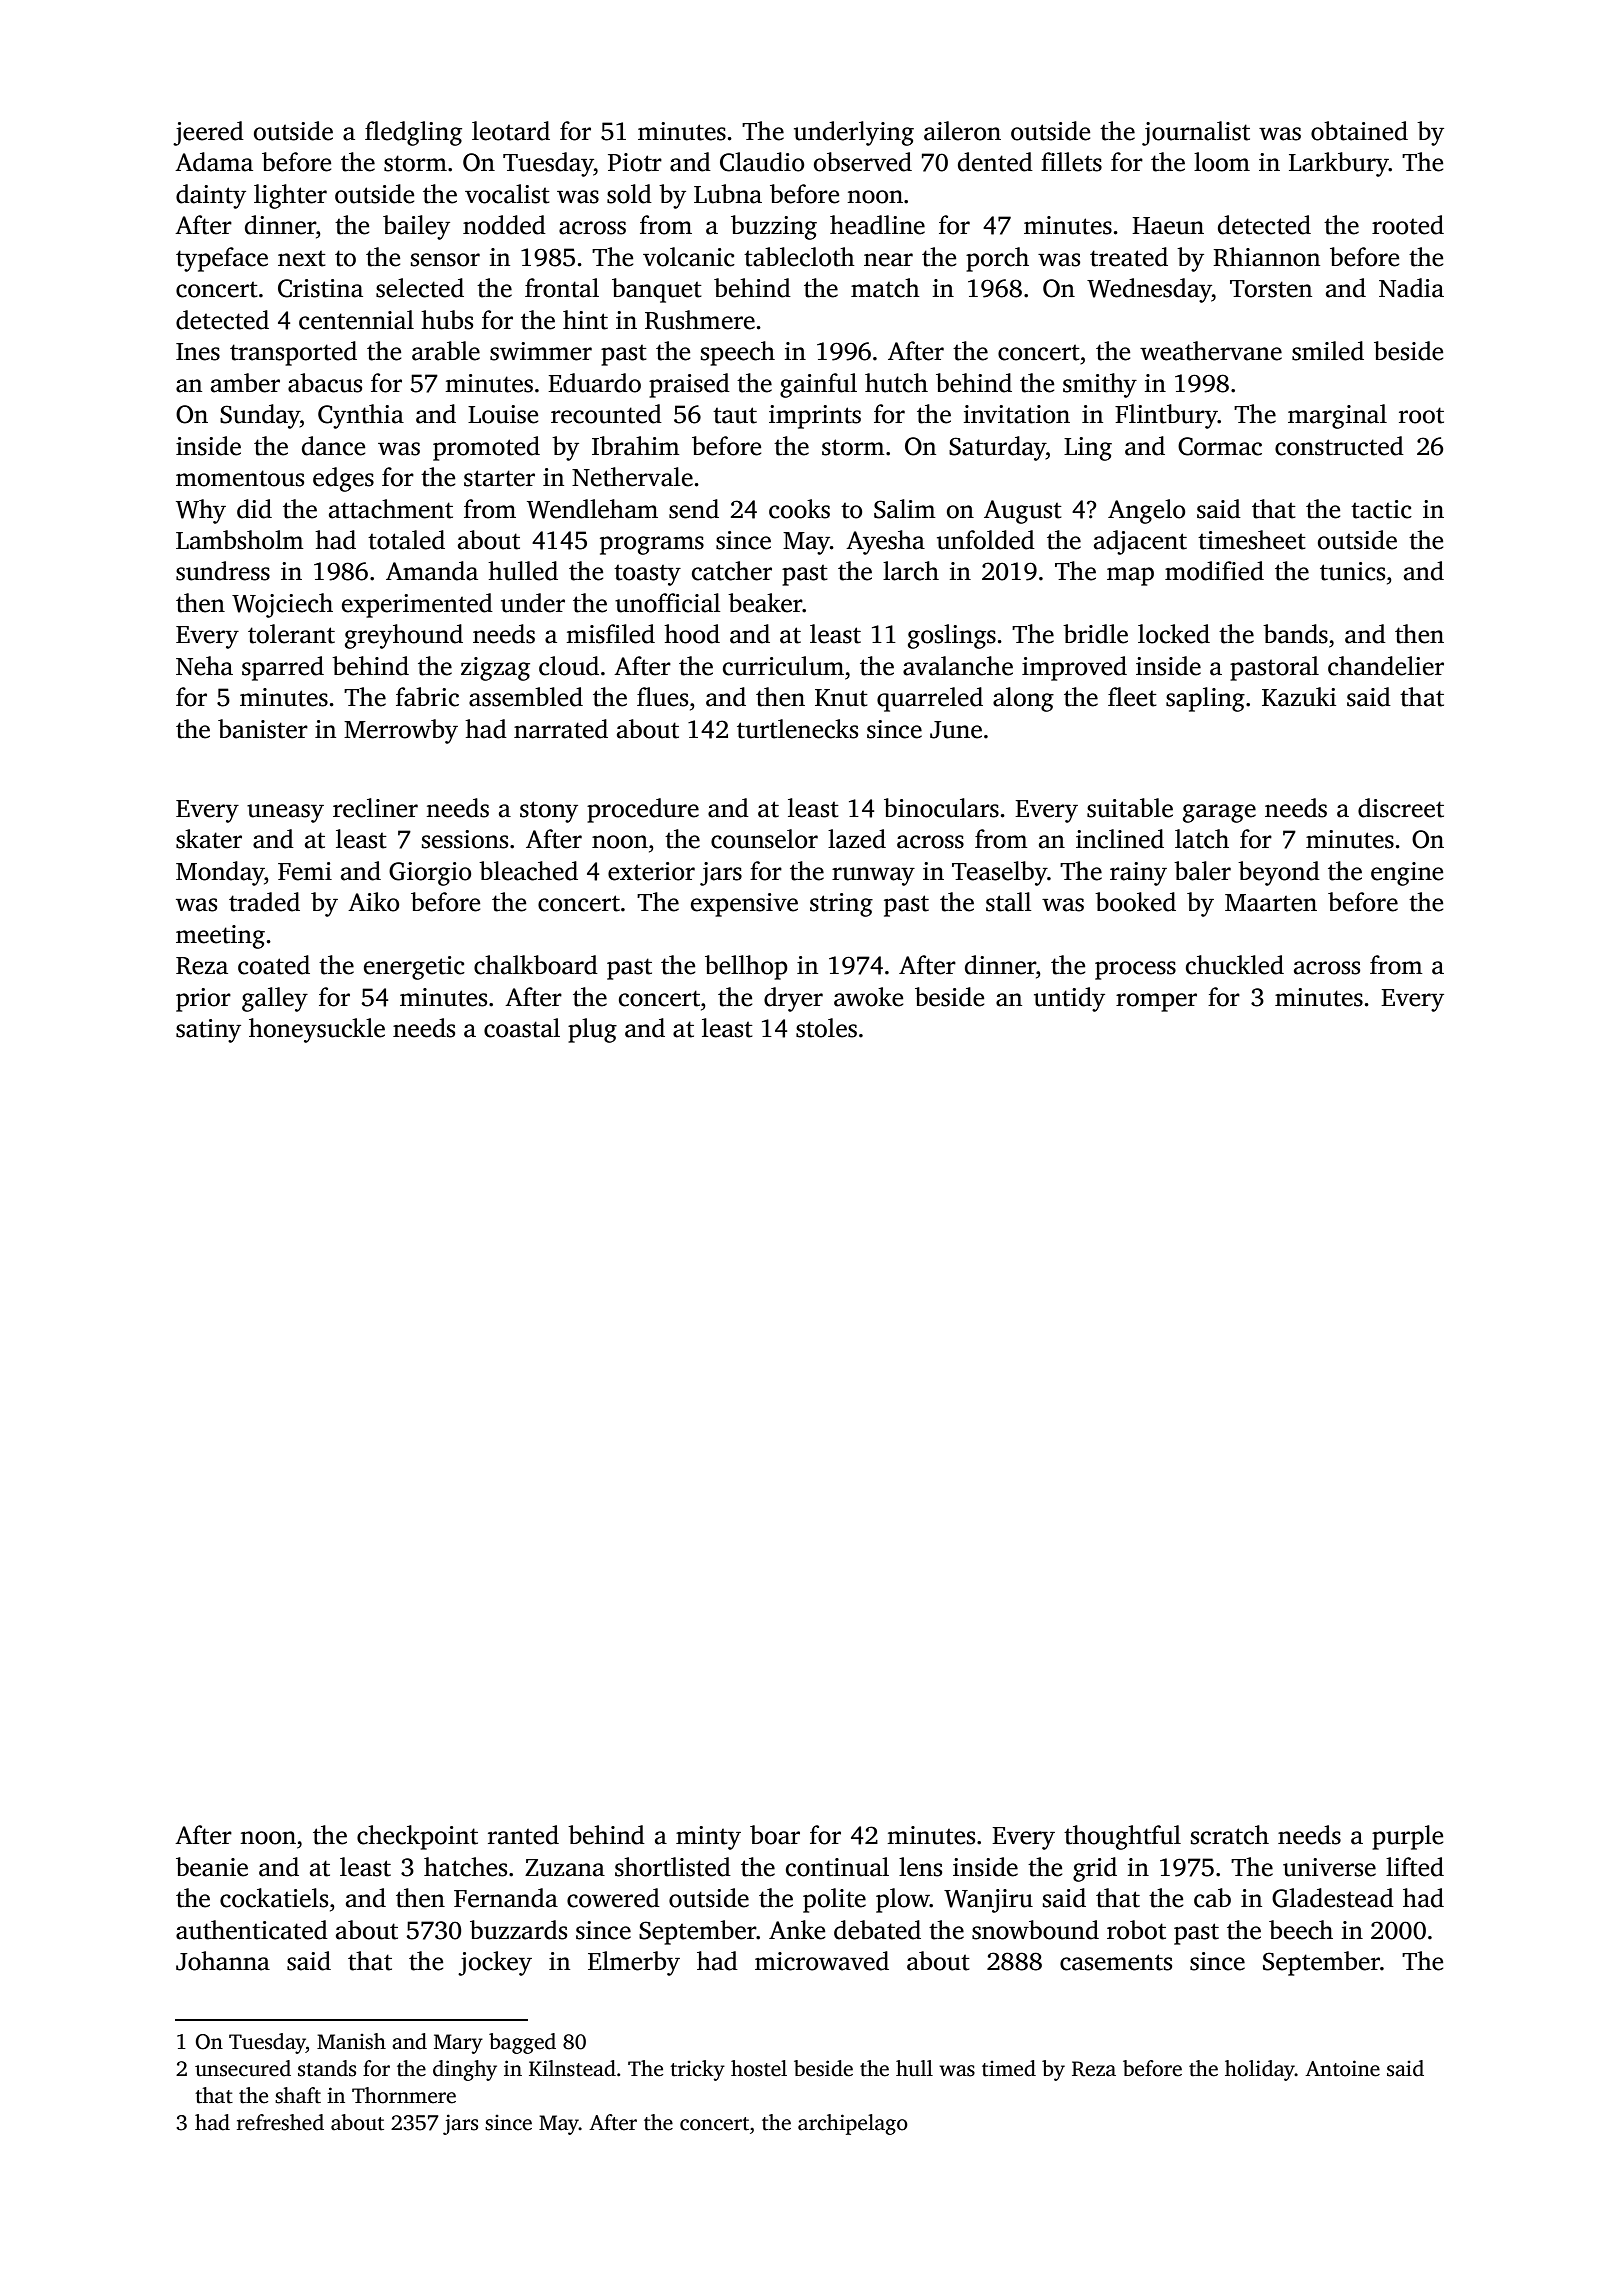 Image resolution: width=1620 pixels, height=2292 pixels. Describe the element at coordinates (274, 1898) in the document. I see `cockatiels` at that location.
